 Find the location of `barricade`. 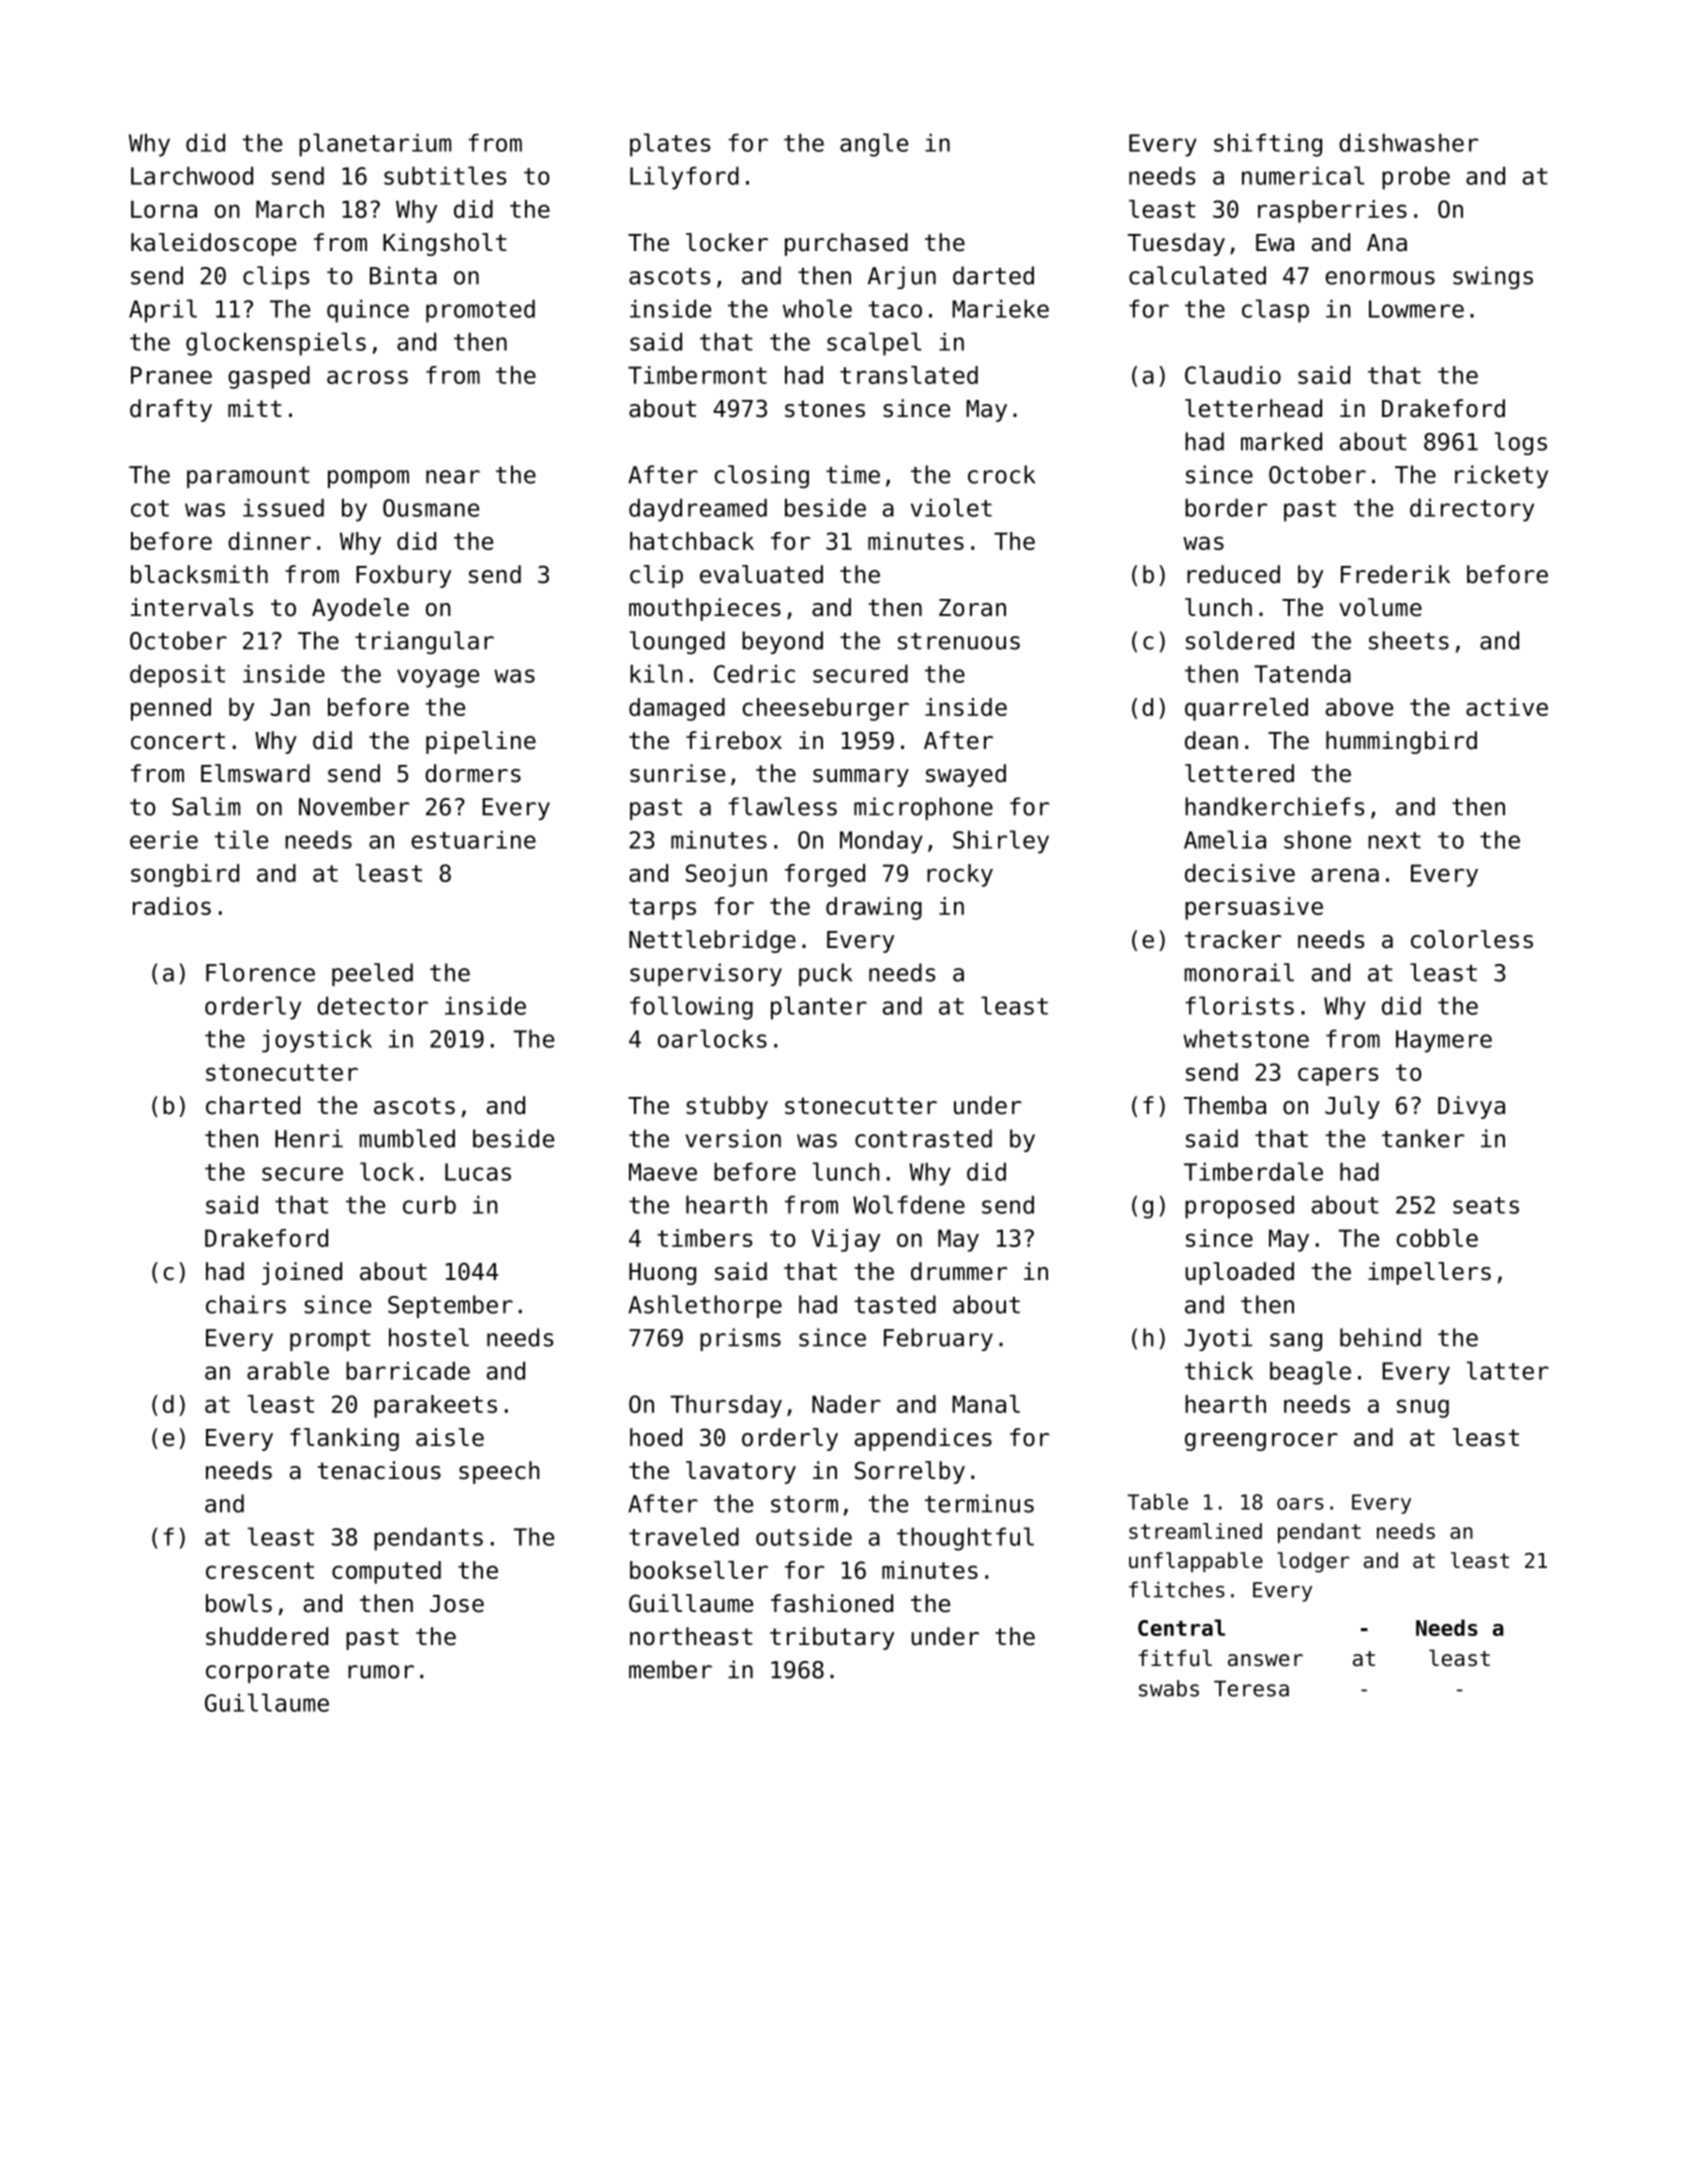

barricade is located at coordinates (408, 1370).
